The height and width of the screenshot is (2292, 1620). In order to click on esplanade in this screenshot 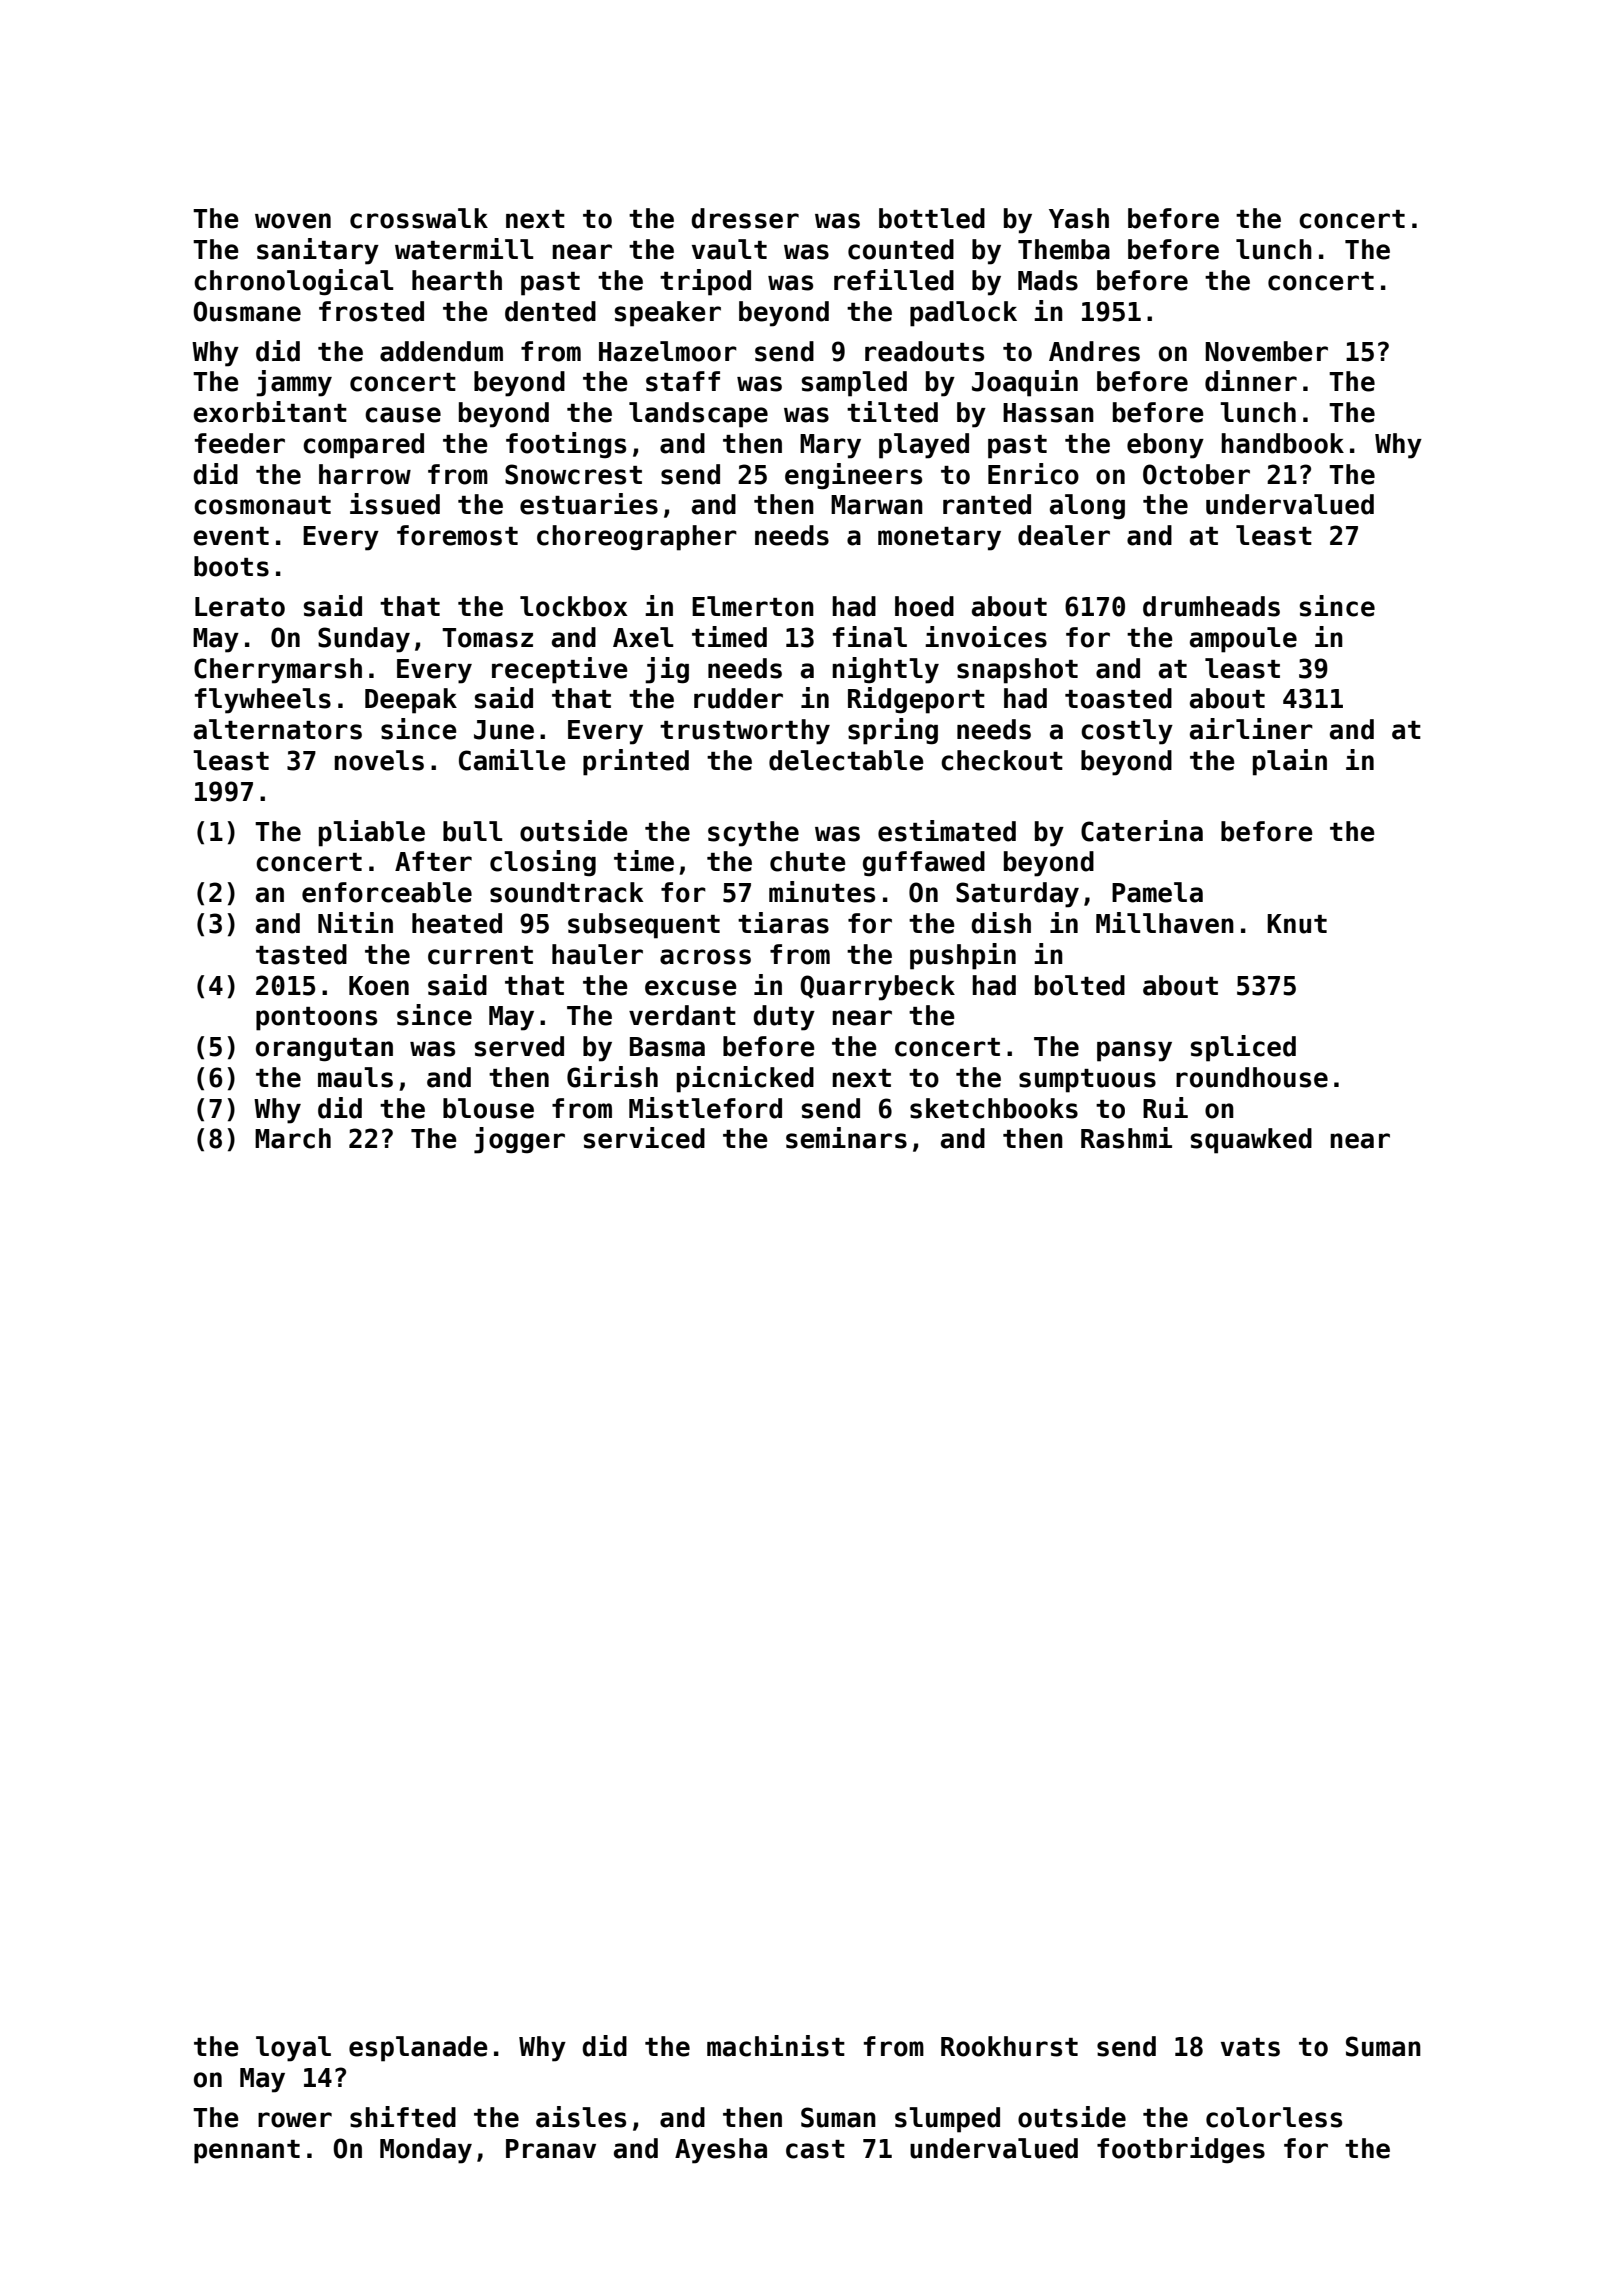, I will do `click(418, 2049)`.
